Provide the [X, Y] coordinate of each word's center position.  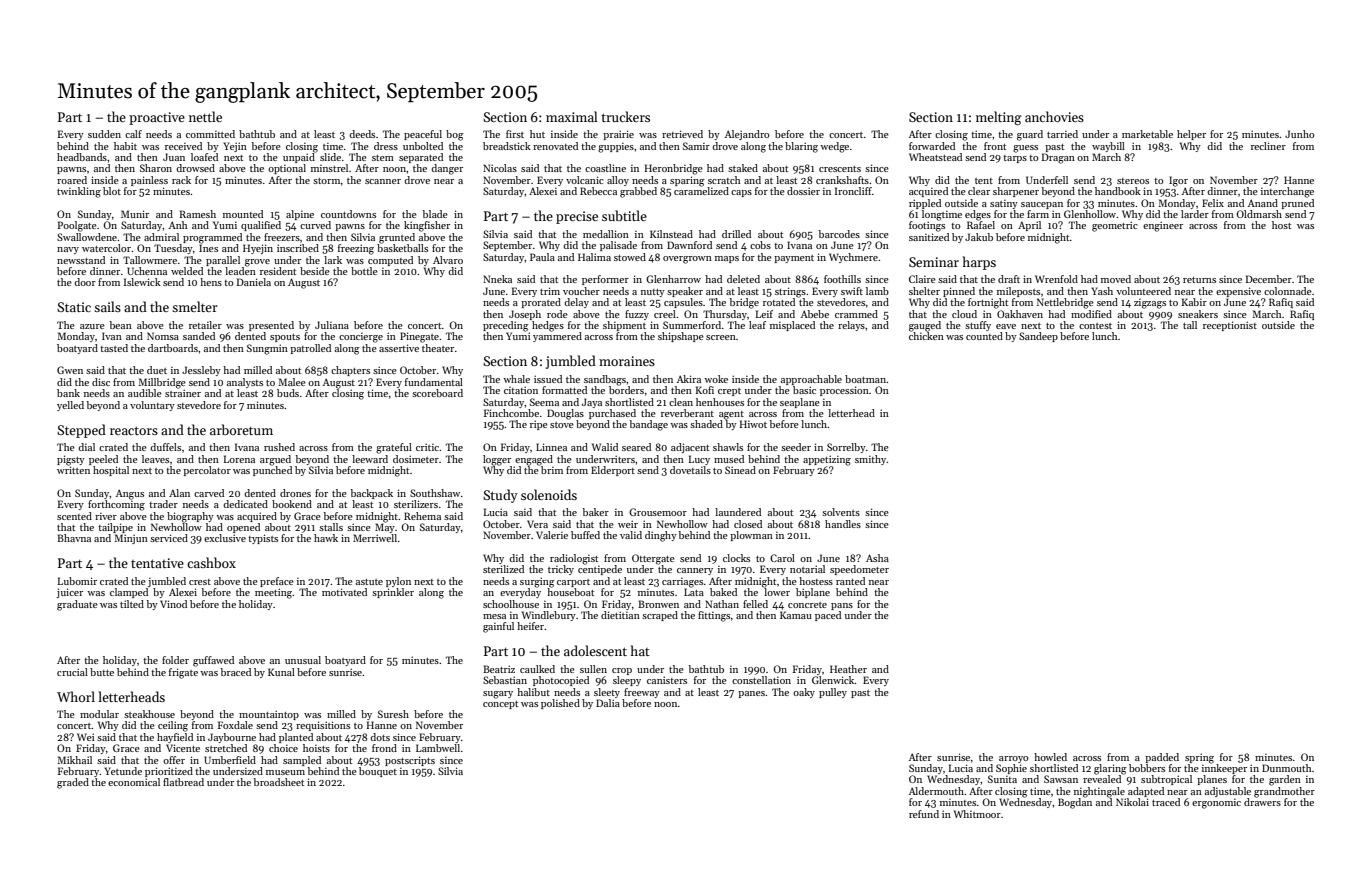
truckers [625, 116]
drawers [1262, 802]
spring [1199, 758]
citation [521, 390]
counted [984, 336]
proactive [157, 118]
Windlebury [549, 616]
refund [924, 814]
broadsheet [279, 782]
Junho [1300, 134]
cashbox [211, 562]
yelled [70, 406]
